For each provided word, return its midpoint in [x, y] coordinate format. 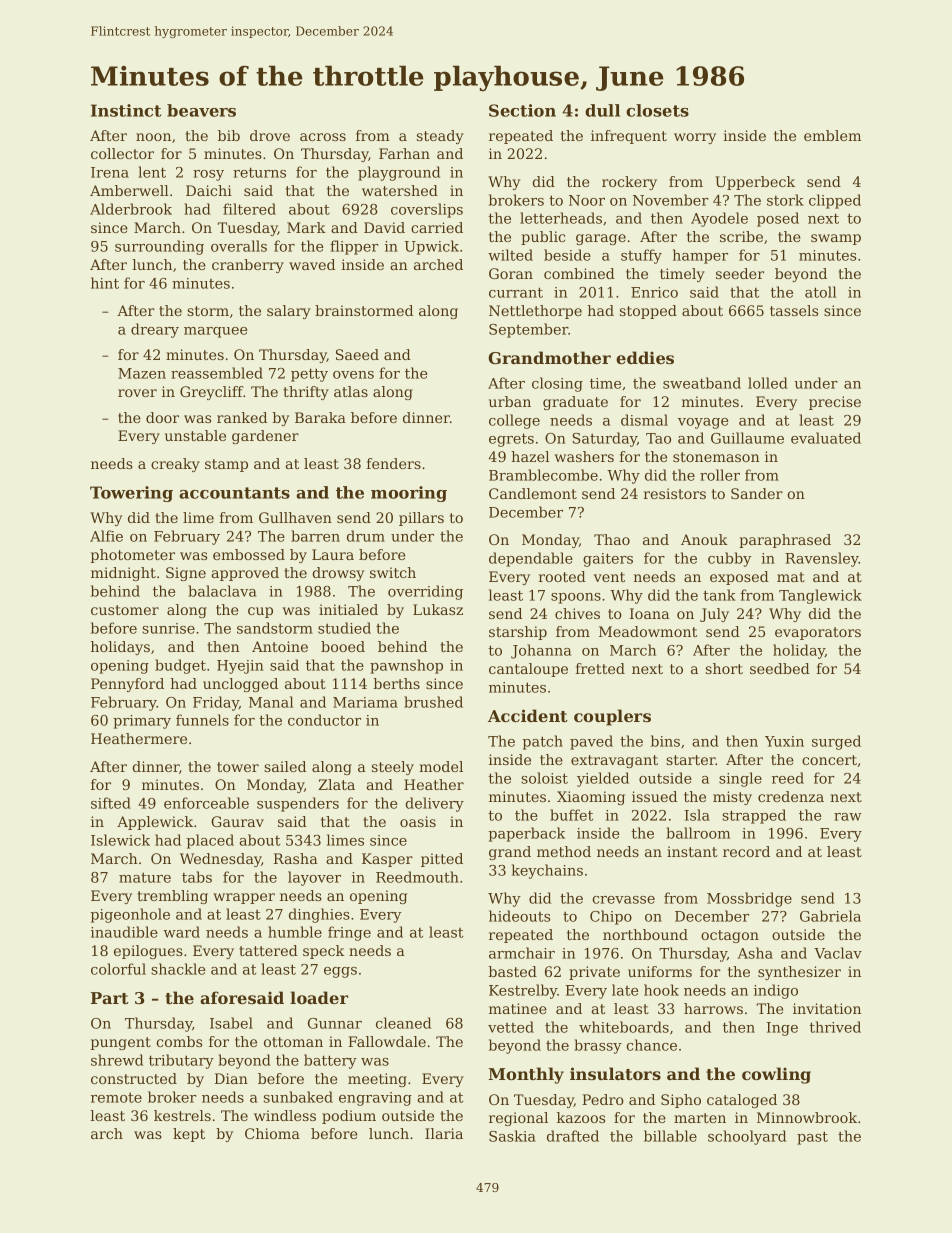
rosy [208, 175]
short [724, 668]
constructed [134, 1078]
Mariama [365, 702]
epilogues [148, 952]
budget [180, 666]
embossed [249, 554]
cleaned [403, 1023]
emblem [832, 135]
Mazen [142, 373]
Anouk [704, 539]
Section [522, 110]
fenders [393, 463]
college [514, 421]
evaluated [826, 438]
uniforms [660, 971]
